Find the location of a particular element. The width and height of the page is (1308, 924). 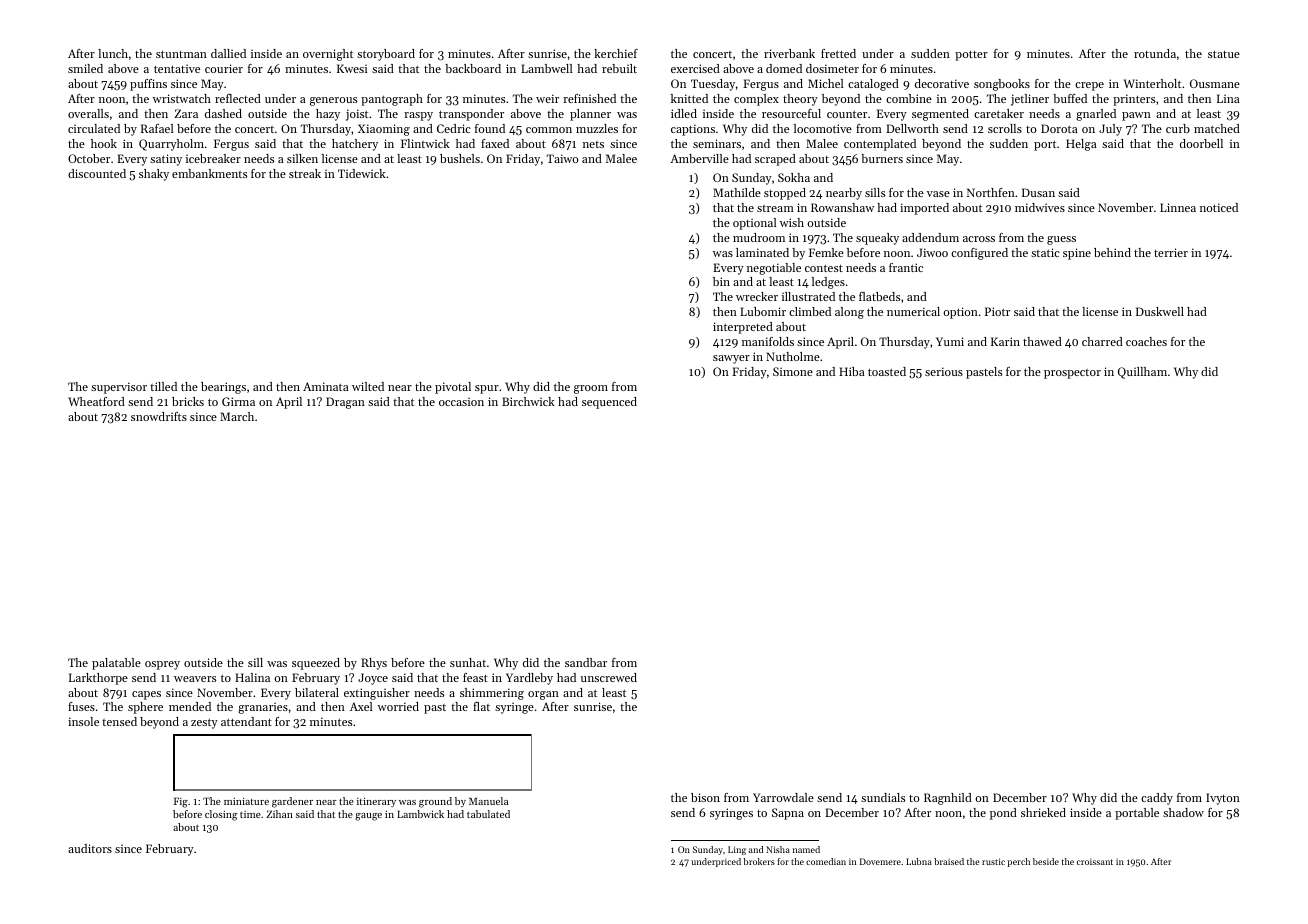

groom is located at coordinates (591, 389).
